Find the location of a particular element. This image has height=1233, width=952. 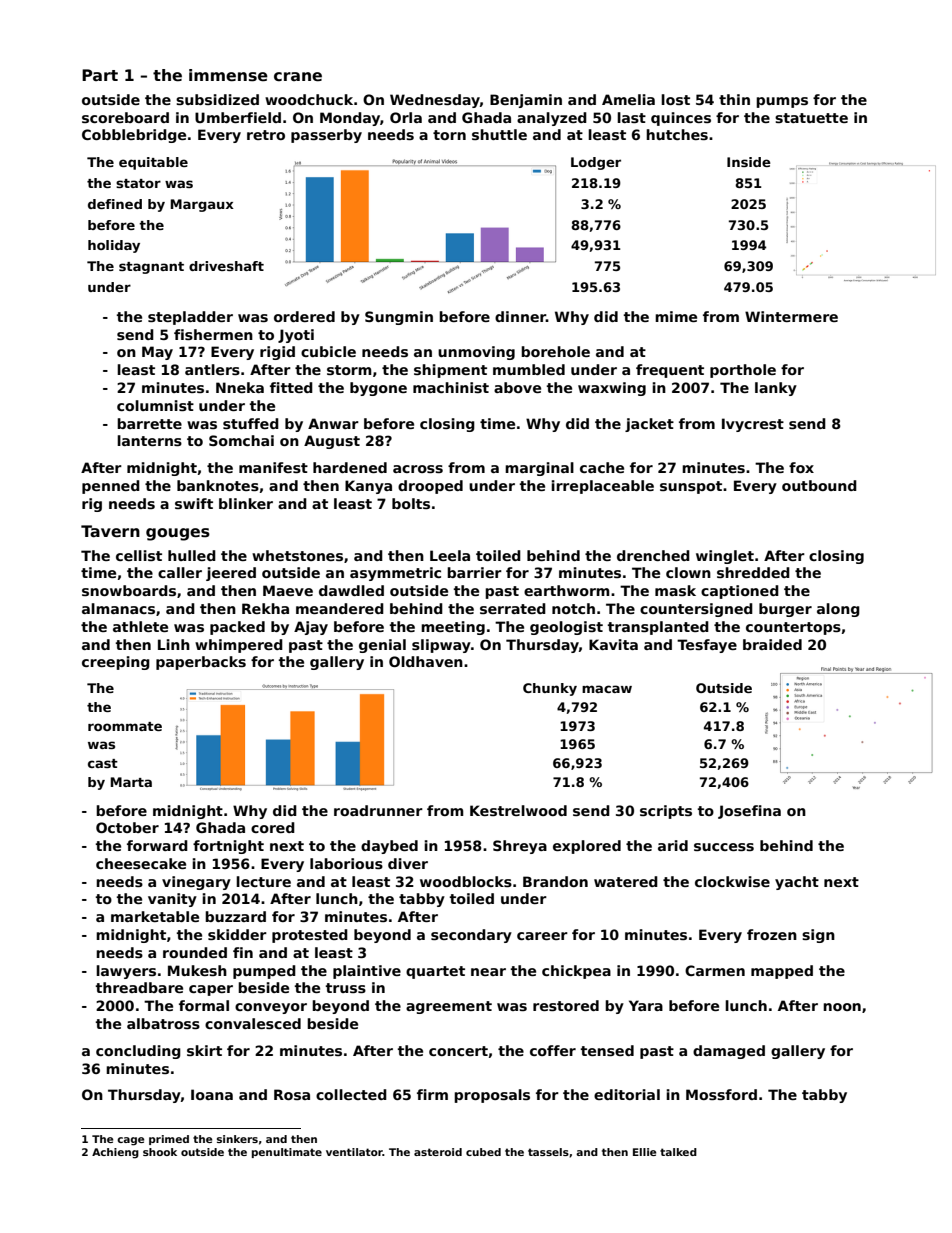

tassels is located at coordinates (548, 1152).
